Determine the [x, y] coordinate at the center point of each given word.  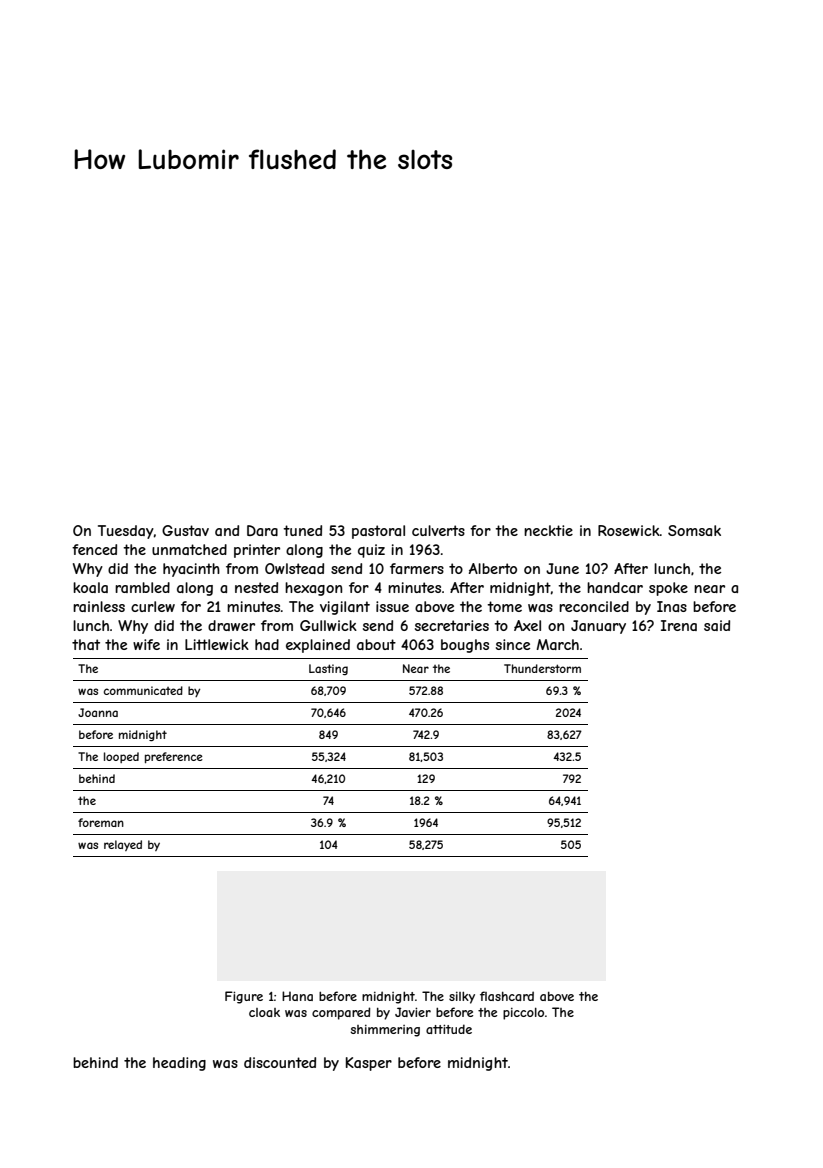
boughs [465, 646]
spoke [668, 589]
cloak [264, 1012]
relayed [123, 845]
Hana [297, 996]
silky [462, 998]
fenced [94, 549]
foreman [101, 822]
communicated [143, 690]
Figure [244, 997]
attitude [449, 1029]
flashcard [507, 996]
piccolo [523, 1014]
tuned [302, 530]
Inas [672, 606]
